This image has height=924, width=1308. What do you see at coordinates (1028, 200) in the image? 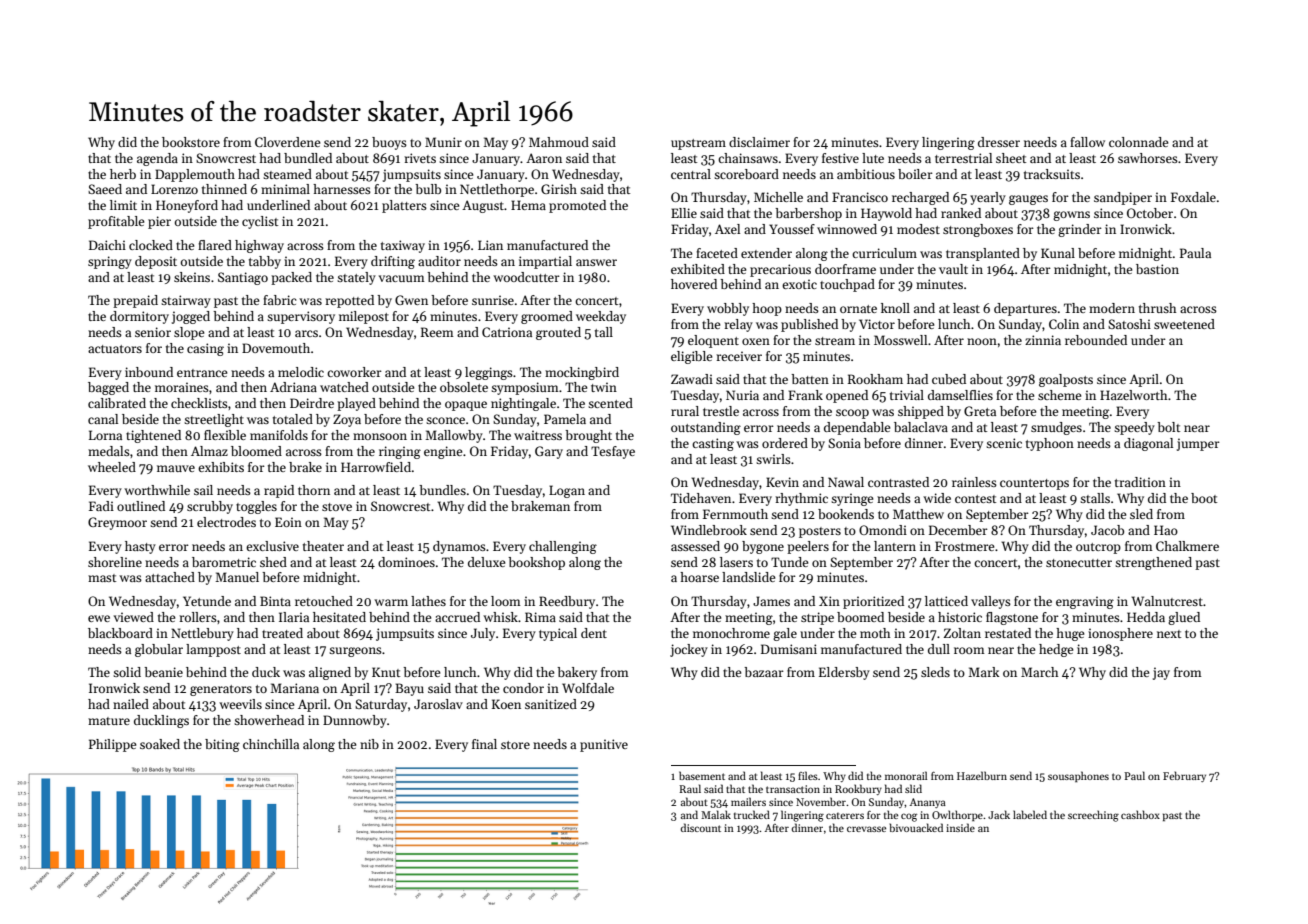
I see `gauges` at bounding box center [1028, 200].
